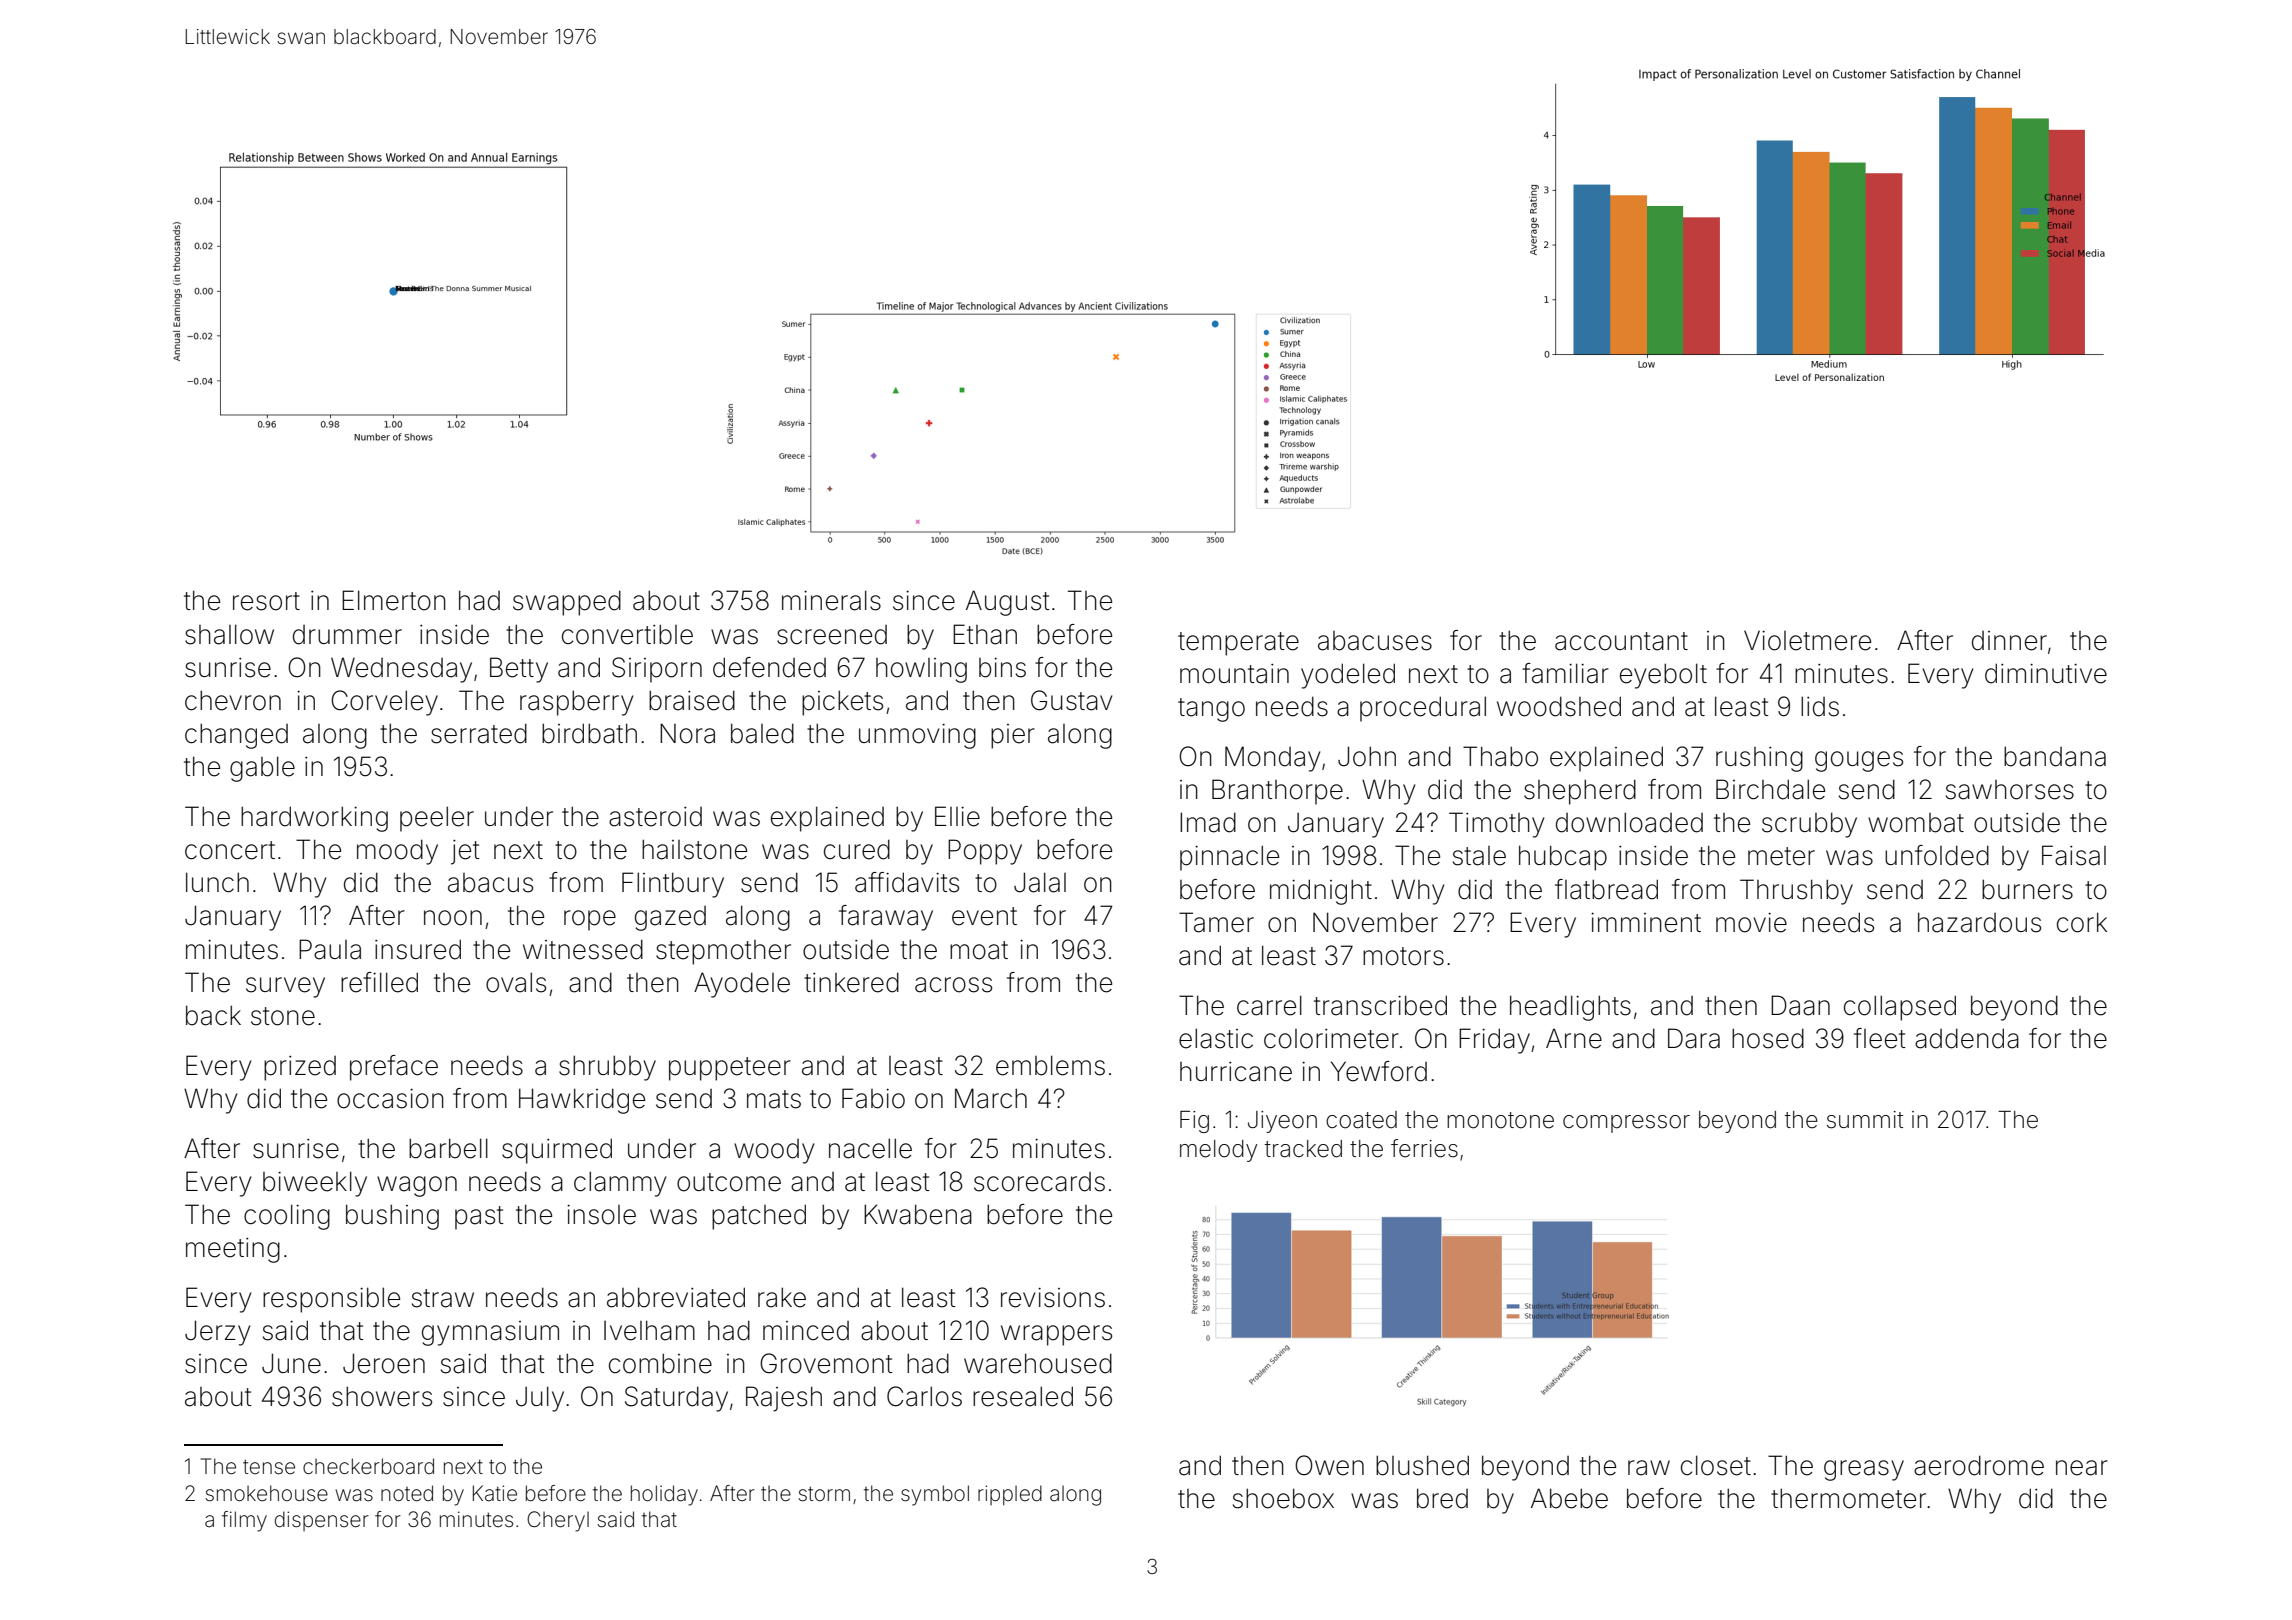  I want to click on shallow, so click(229, 634).
